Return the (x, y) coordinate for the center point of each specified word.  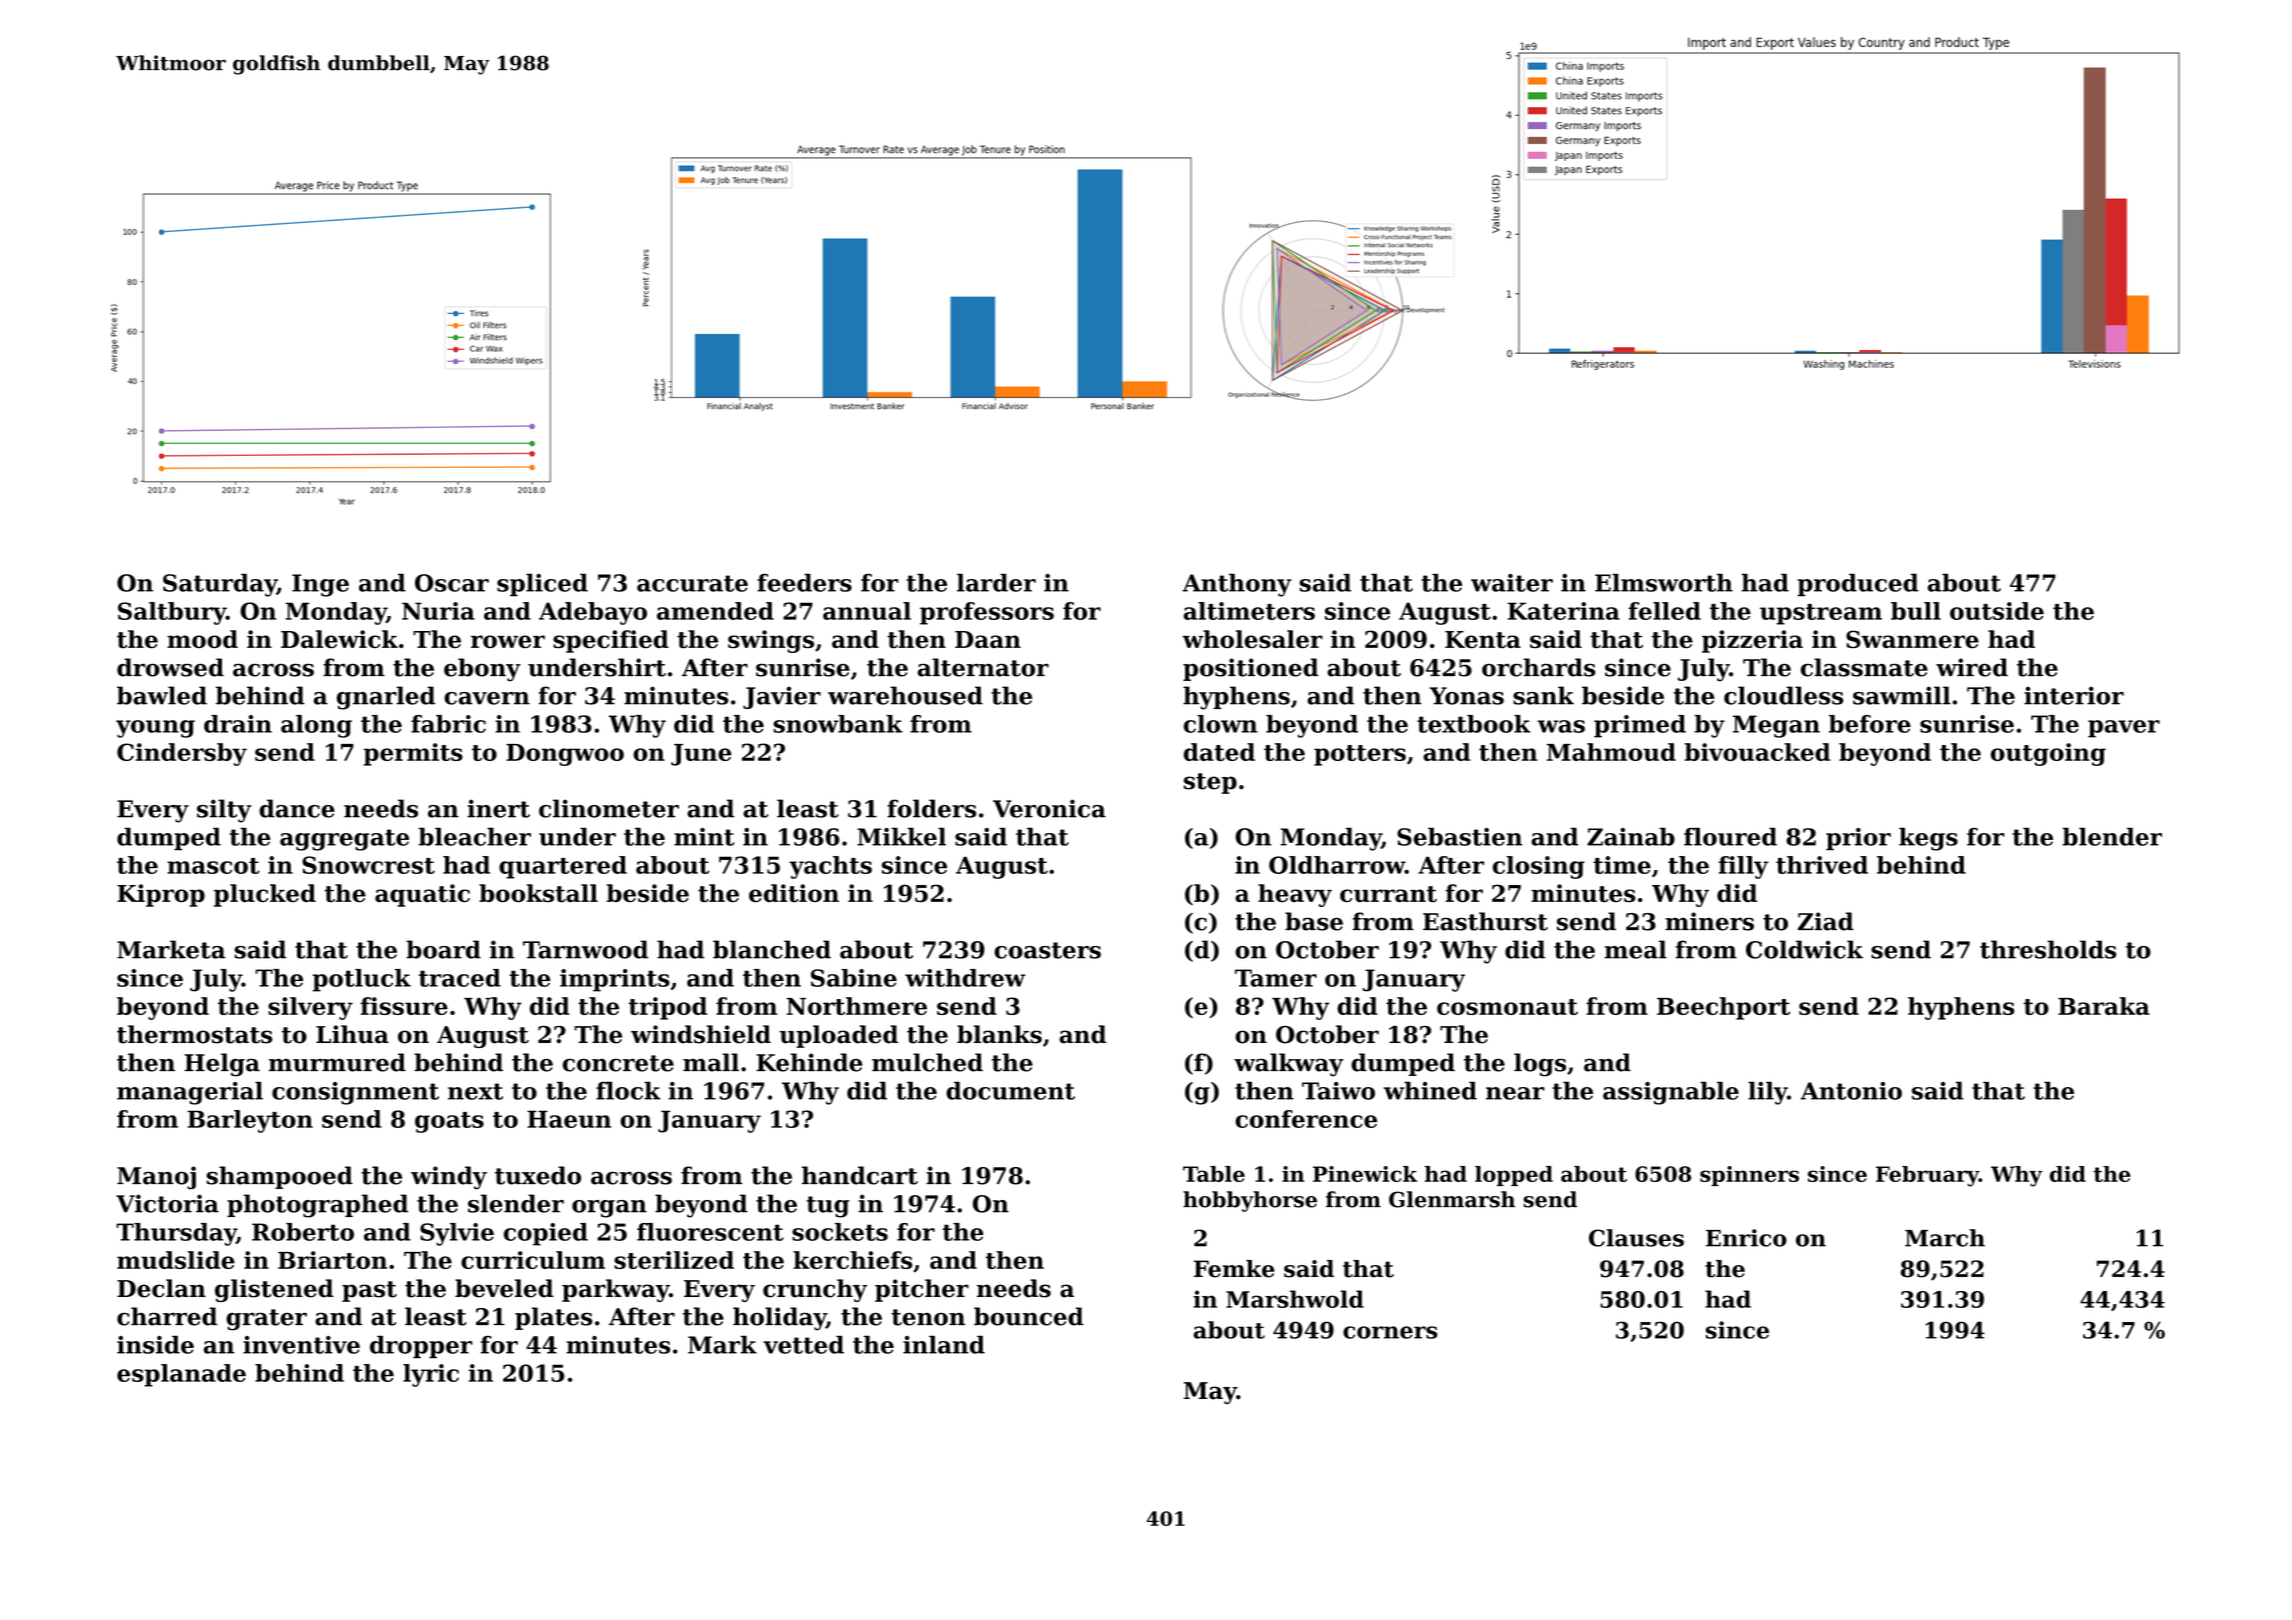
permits (413, 754)
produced (1858, 584)
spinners (1749, 1176)
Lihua (352, 1034)
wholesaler (1252, 639)
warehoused (905, 695)
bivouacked (1757, 752)
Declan (161, 1288)
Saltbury (172, 613)
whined (1430, 1090)
